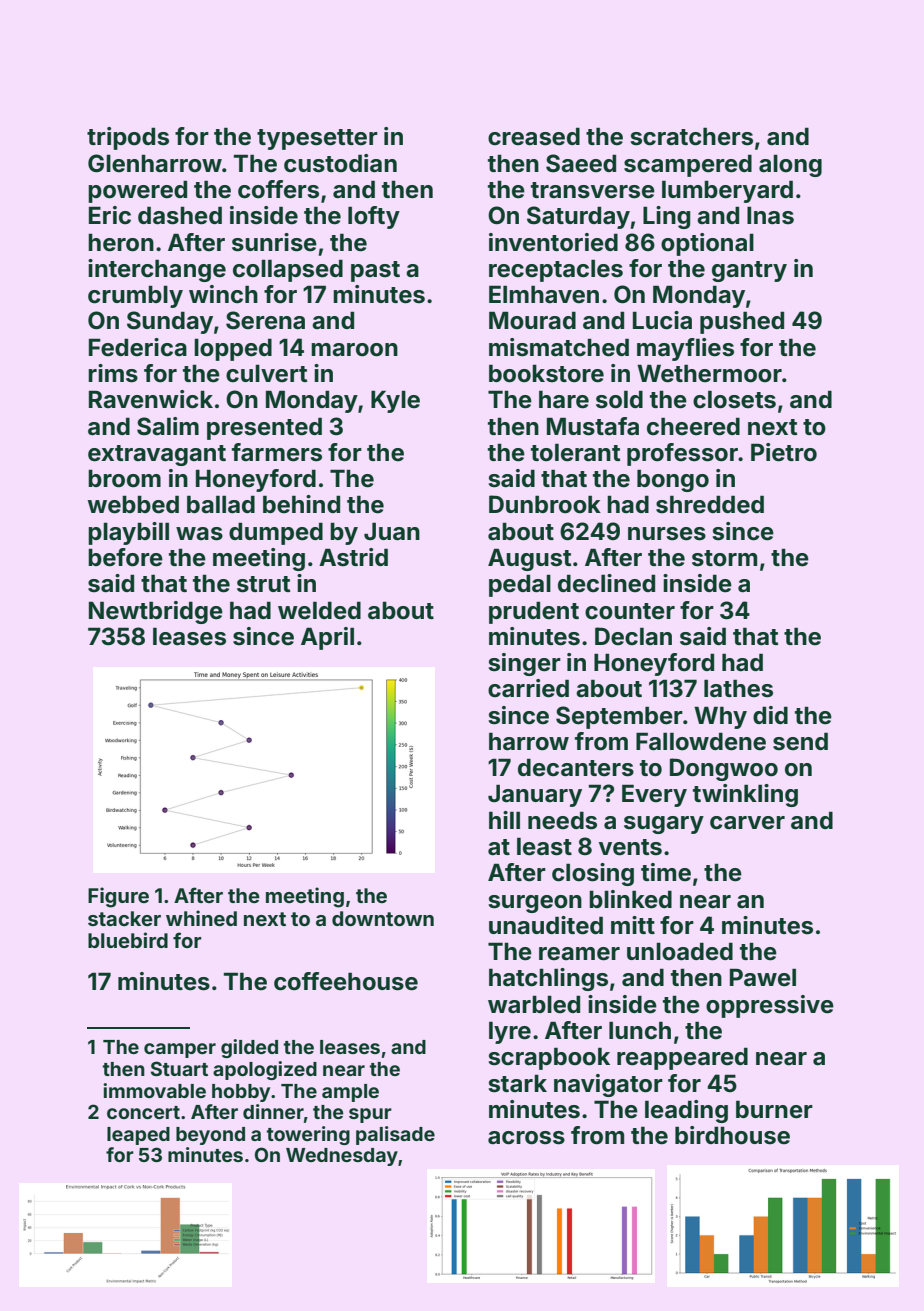 This screenshot has width=924, height=1311. What do you see at coordinates (151, 399) in the screenshot?
I see `Ravenwick` at bounding box center [151, 399].
